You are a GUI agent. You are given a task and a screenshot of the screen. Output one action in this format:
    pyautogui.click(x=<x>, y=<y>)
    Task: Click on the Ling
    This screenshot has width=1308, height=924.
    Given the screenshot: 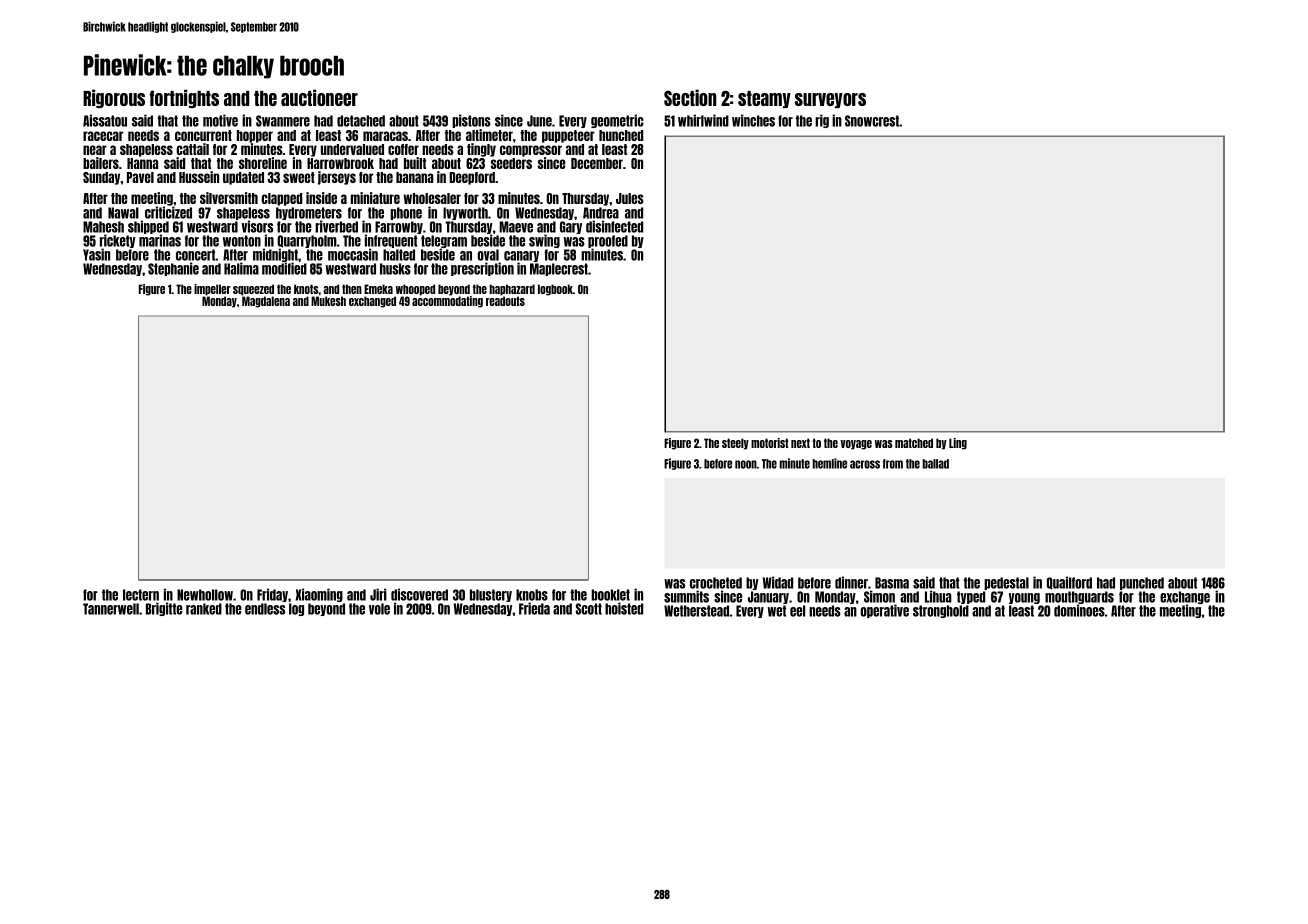 What is the action you would take?
    pyautogui.click(x=958, y=444)
